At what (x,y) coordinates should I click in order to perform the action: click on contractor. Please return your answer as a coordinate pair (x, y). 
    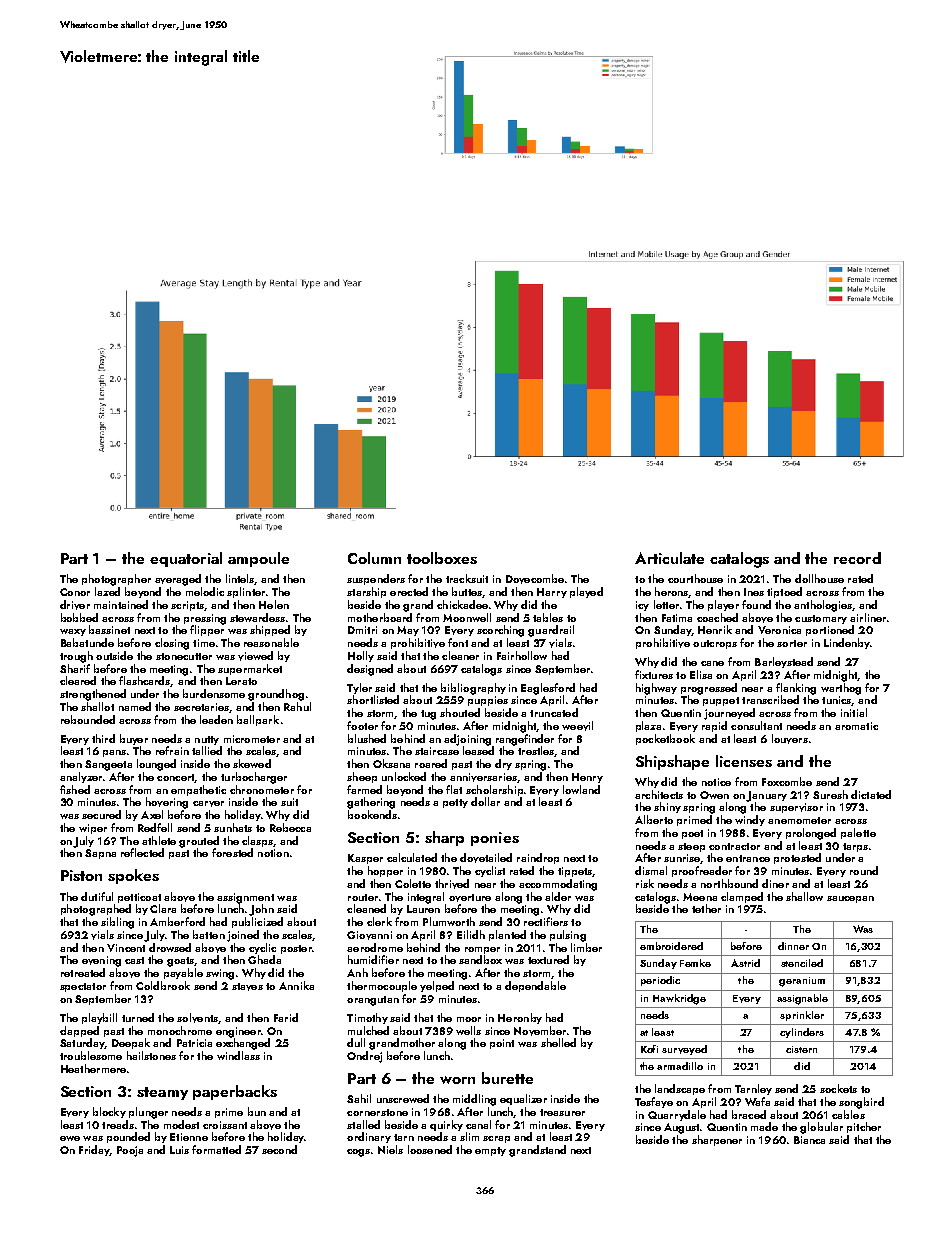
    Looking at the image, I should click on (734, 846).
